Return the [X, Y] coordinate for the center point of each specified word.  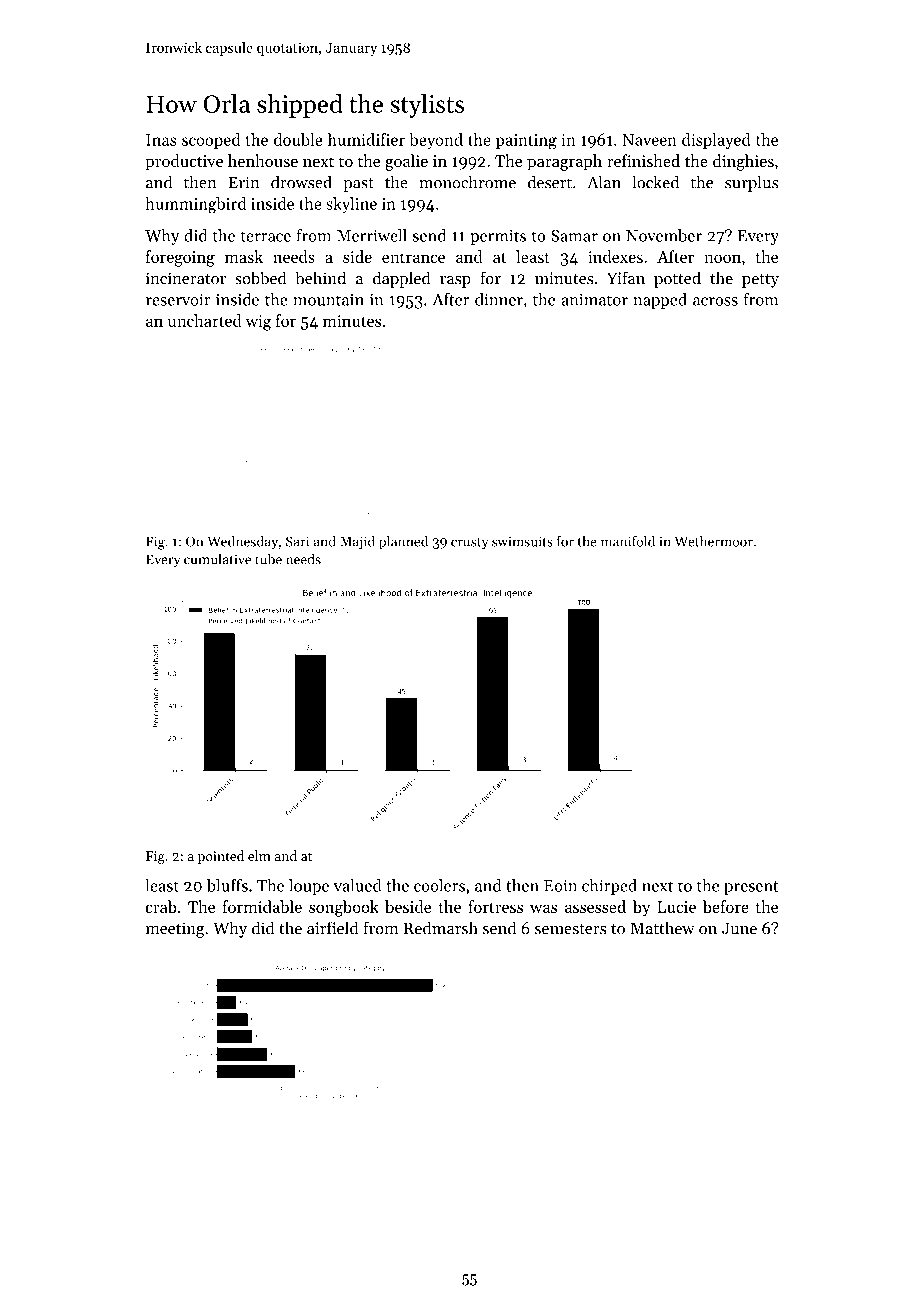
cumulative [217, 559]
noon [722, 258]
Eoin [560, 886]
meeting [175, 930]
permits [498, 237]
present [751, 888]
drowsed [301, 182]
